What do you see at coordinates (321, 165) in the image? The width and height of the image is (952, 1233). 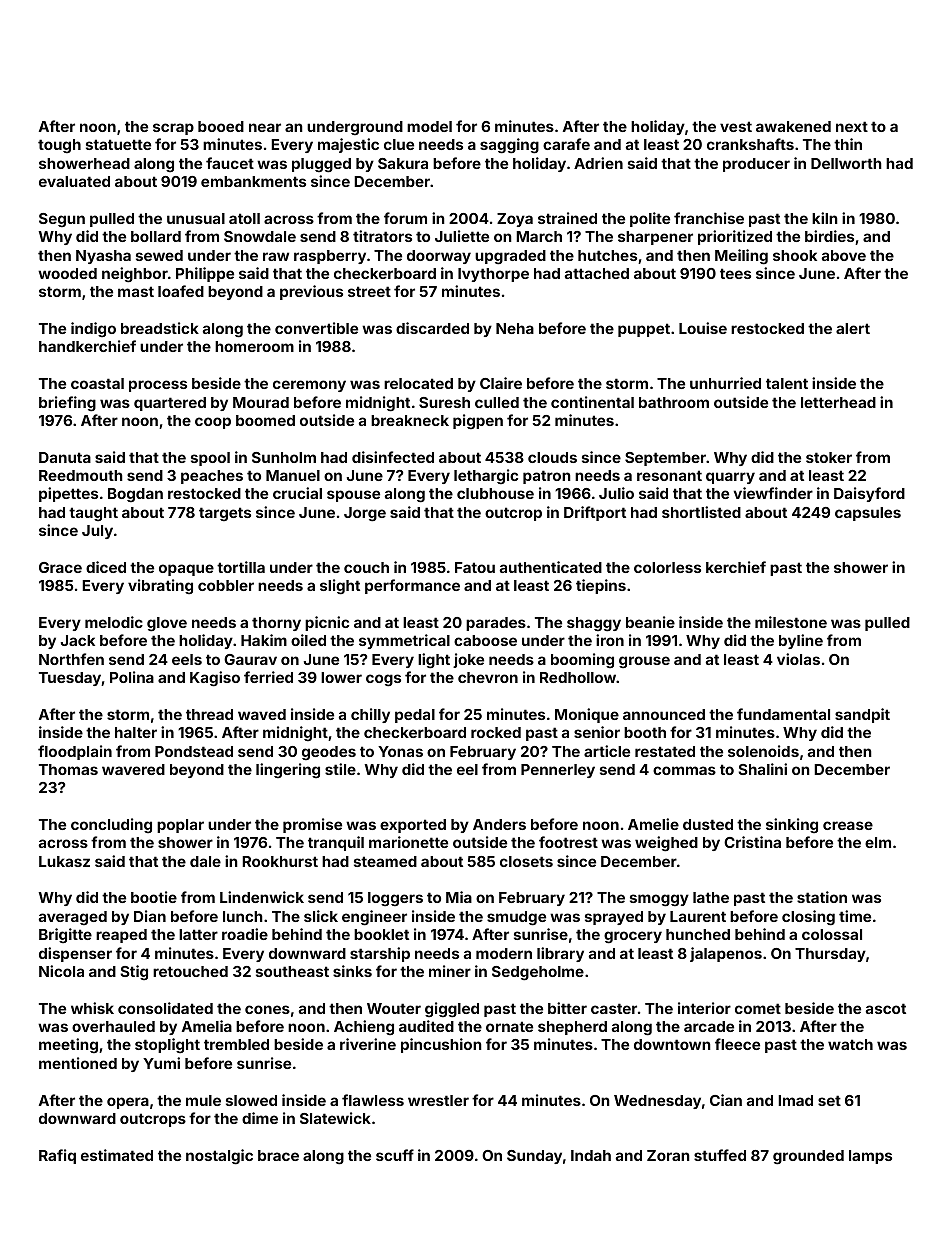 I see `plugged` at bounding box center [321, 165].
